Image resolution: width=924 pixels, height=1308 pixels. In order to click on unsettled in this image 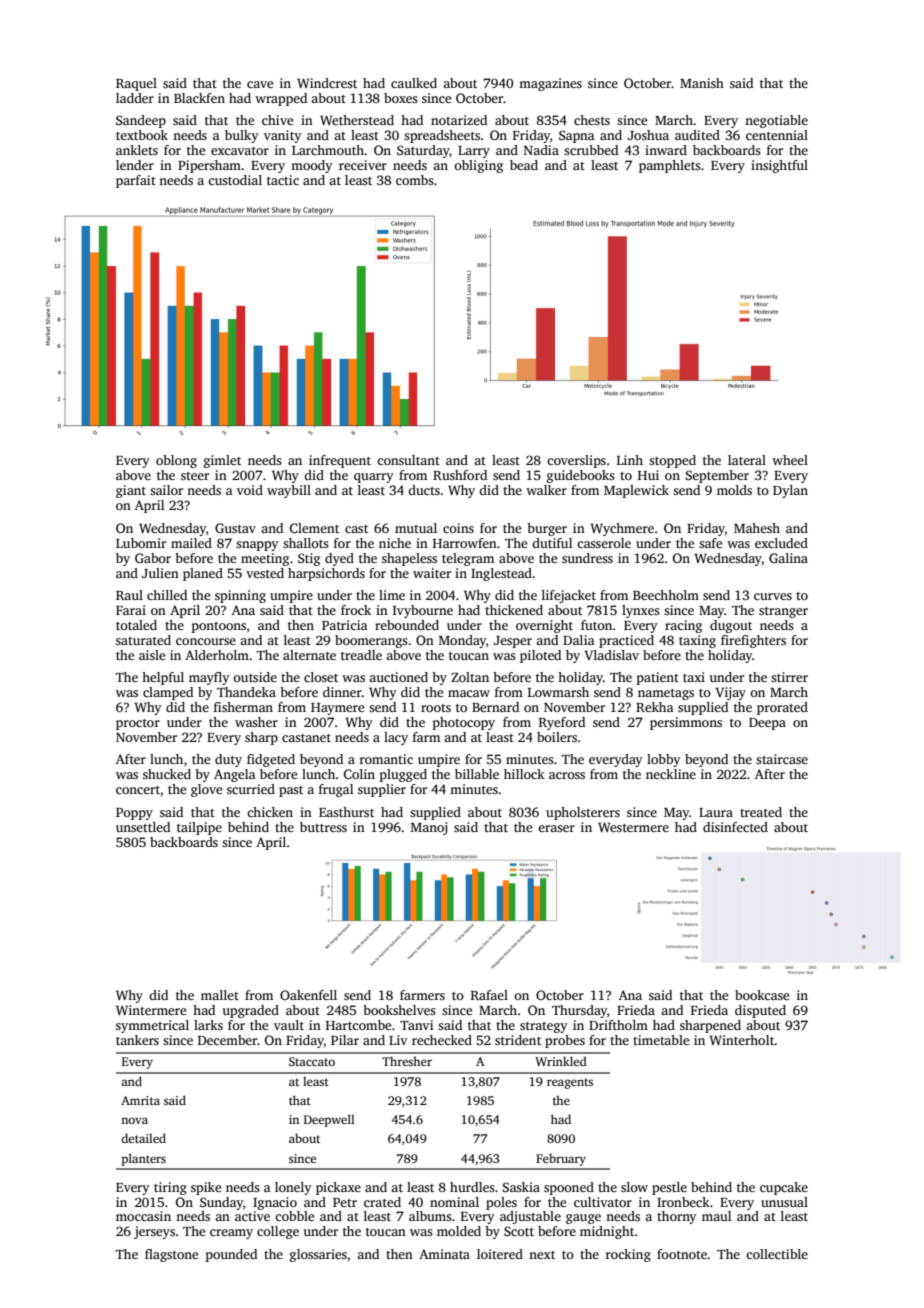, I will do `click(143, 827)`.
